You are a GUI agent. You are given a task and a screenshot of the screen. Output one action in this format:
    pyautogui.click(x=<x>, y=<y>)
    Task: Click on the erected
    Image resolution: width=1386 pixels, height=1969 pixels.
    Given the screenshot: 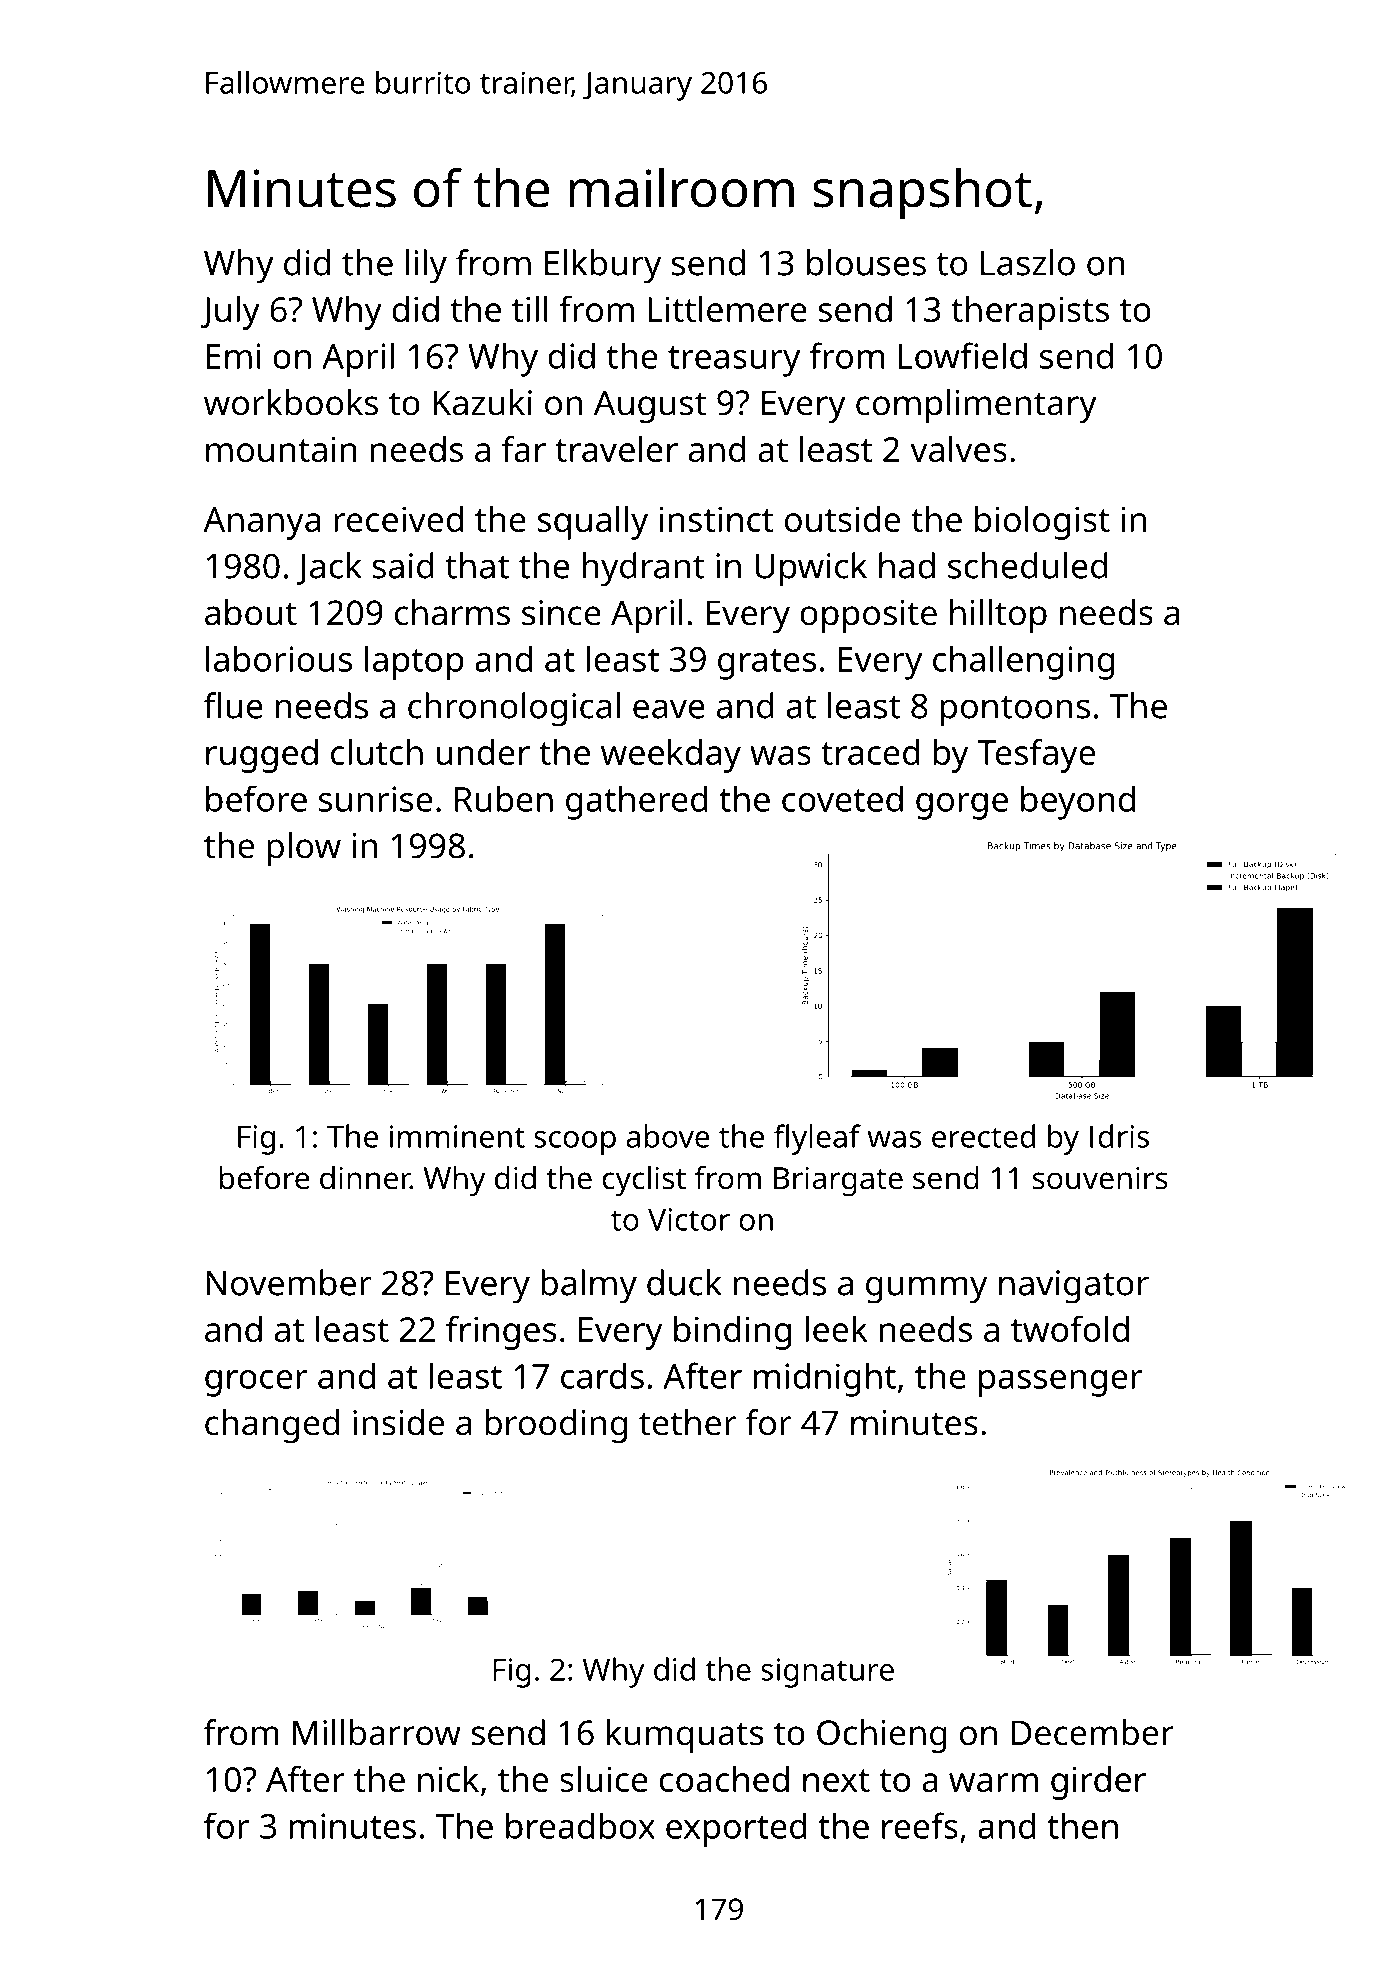 What is the action you would take?
    pyautogui.click(x=983, y=1136)
